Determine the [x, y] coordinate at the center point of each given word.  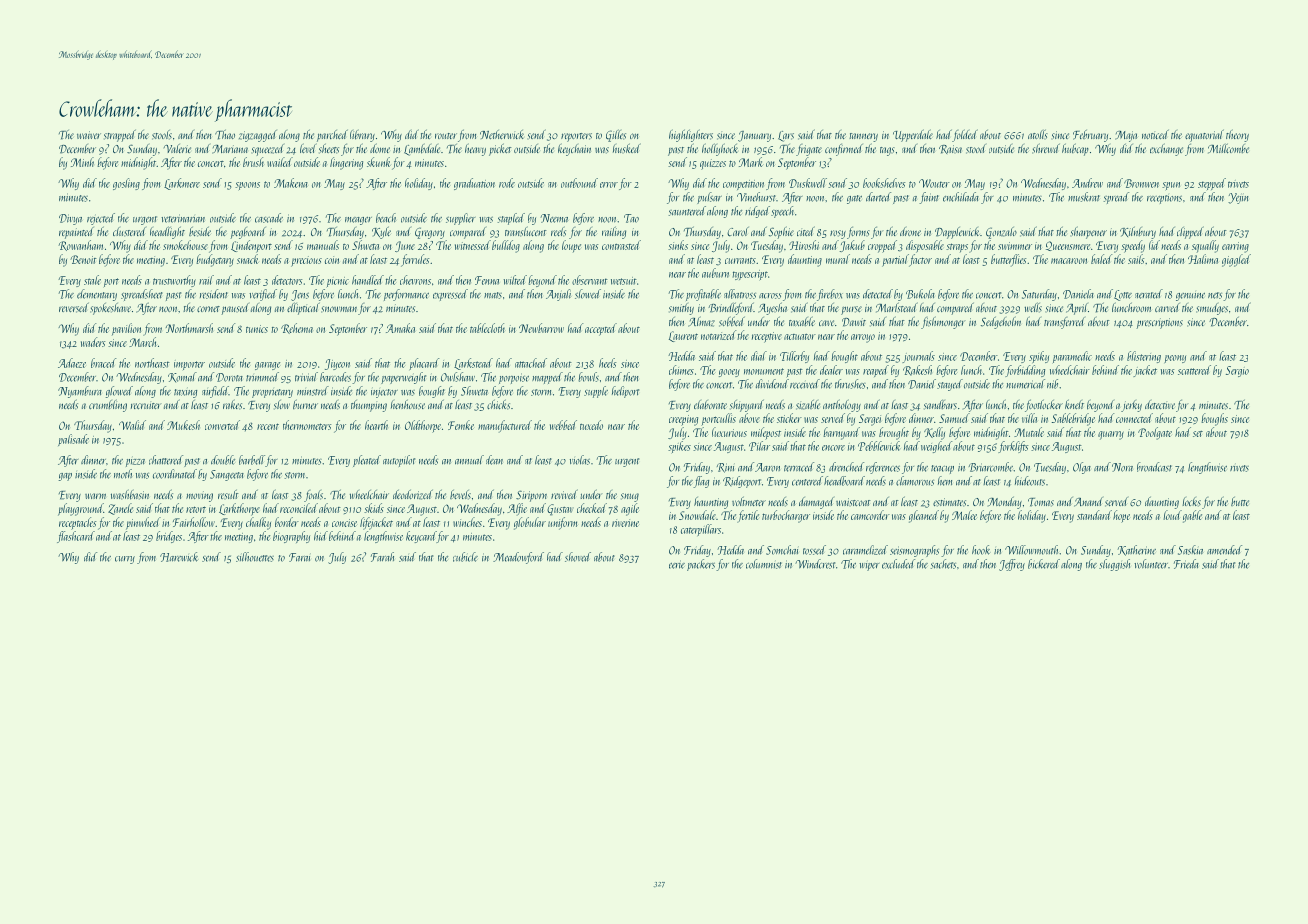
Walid [132, 425]
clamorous [915, 481]
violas [580, 460]
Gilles [616, 135]
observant [590, 280]
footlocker [1044, 405]
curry [125, 560]
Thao [225, 134]
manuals [323, 245]
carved [1167, 307]
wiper [869, 565]
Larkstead [473, 364]
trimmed [262, 377]
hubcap [1075, 149]
